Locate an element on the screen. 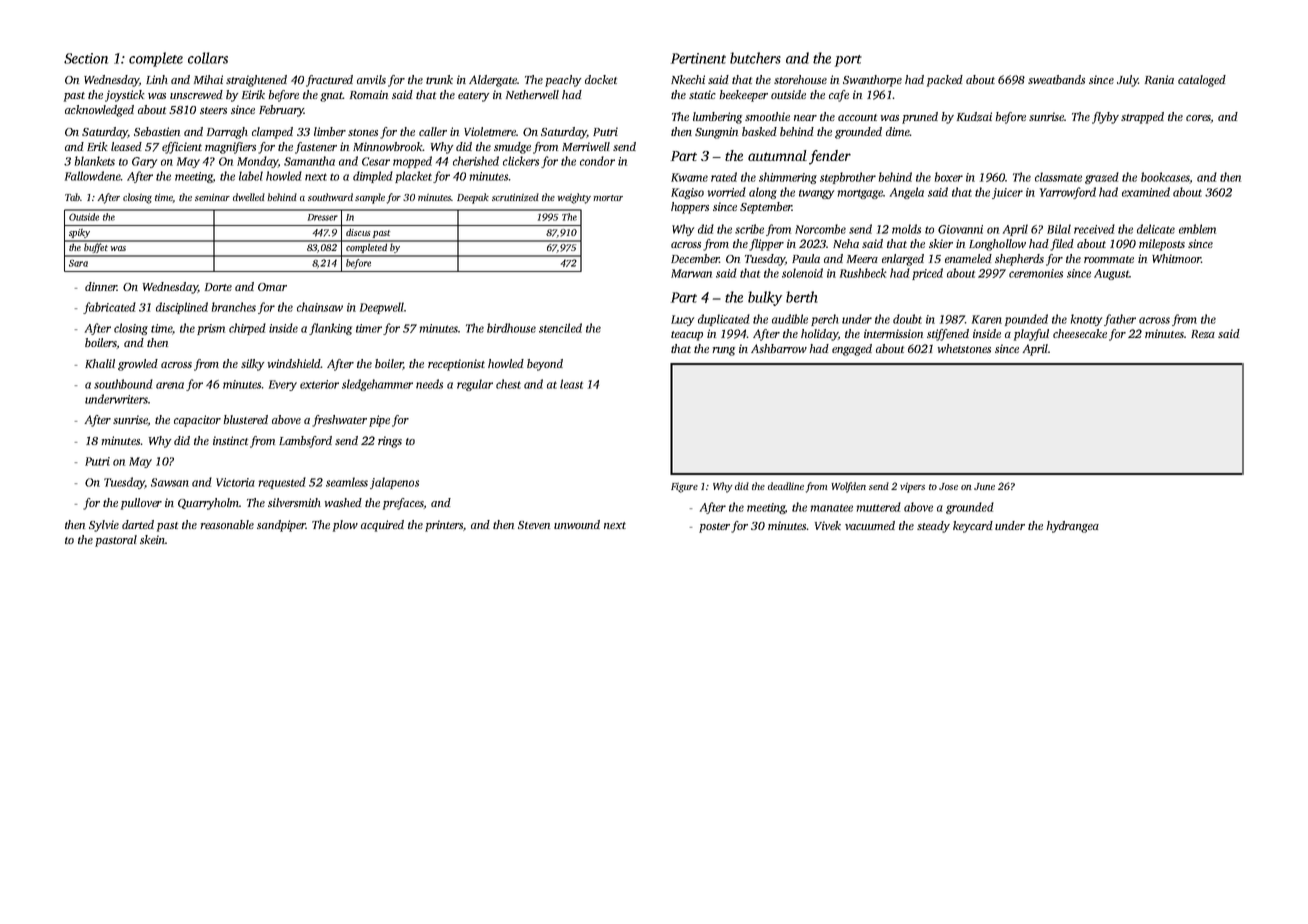 This screenshot has width=1308, height=924. pullover is located at coordinates (141, 504).
